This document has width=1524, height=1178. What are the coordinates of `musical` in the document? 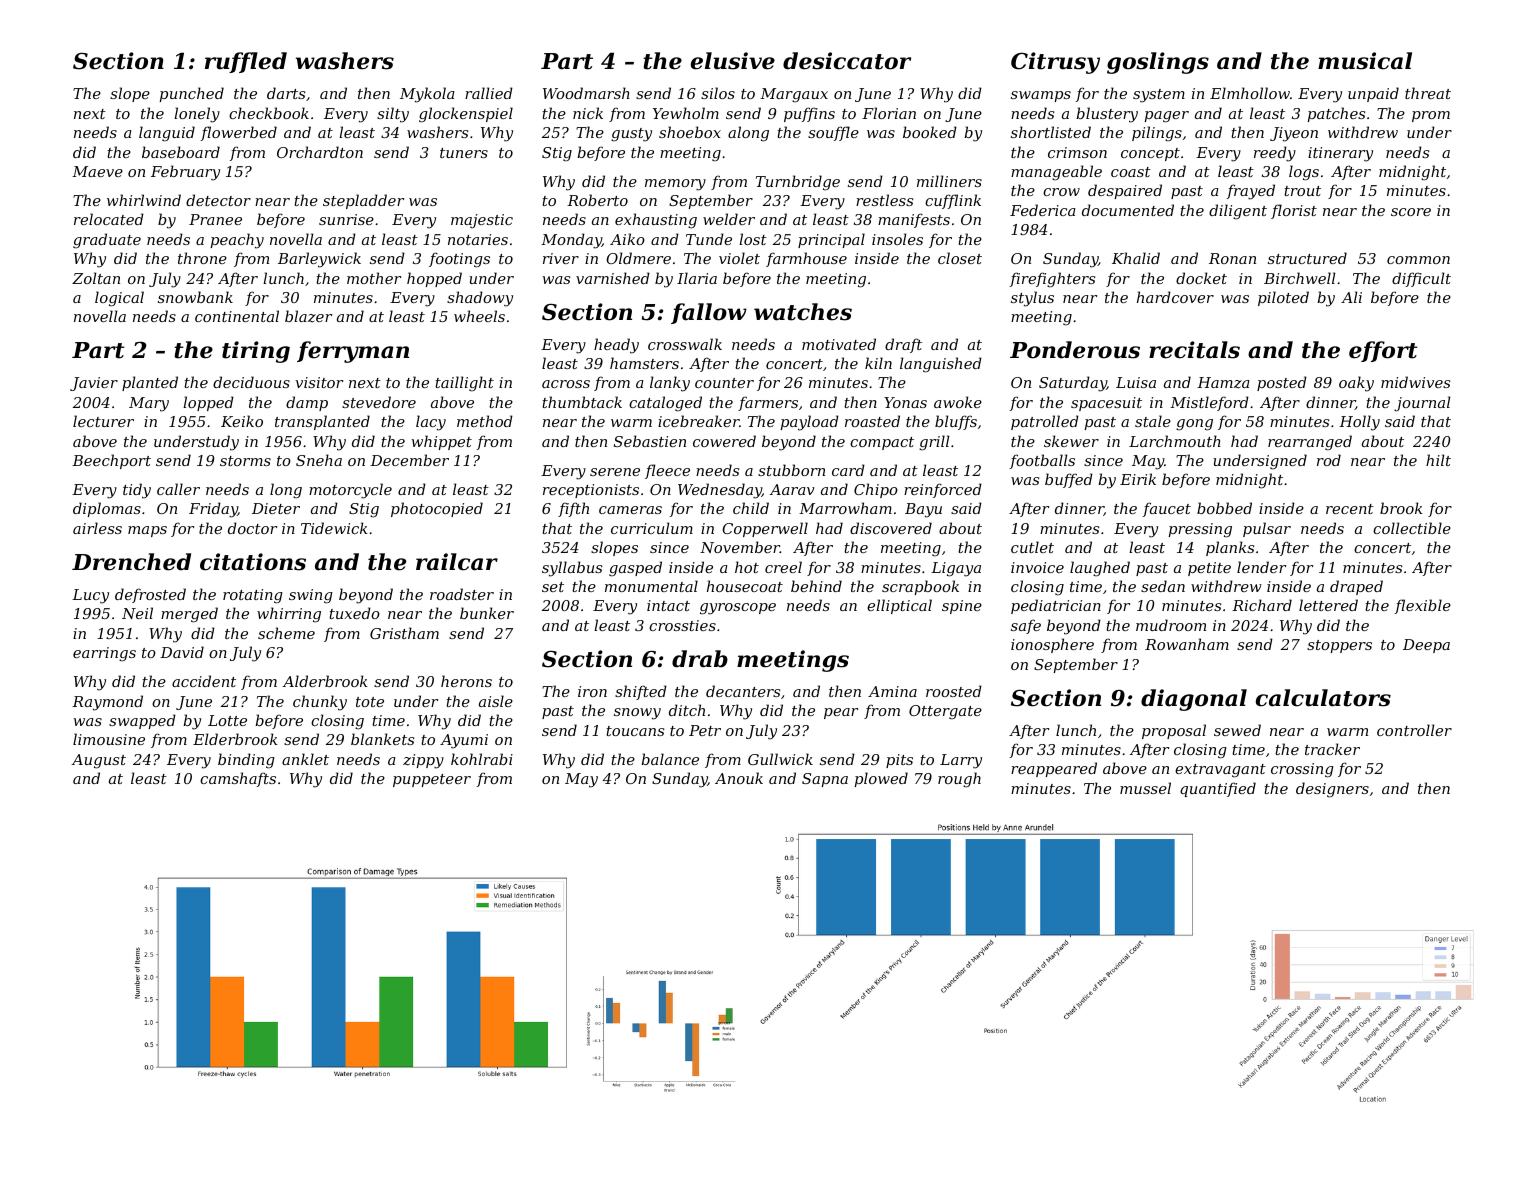 It's located at (1365, 61).
